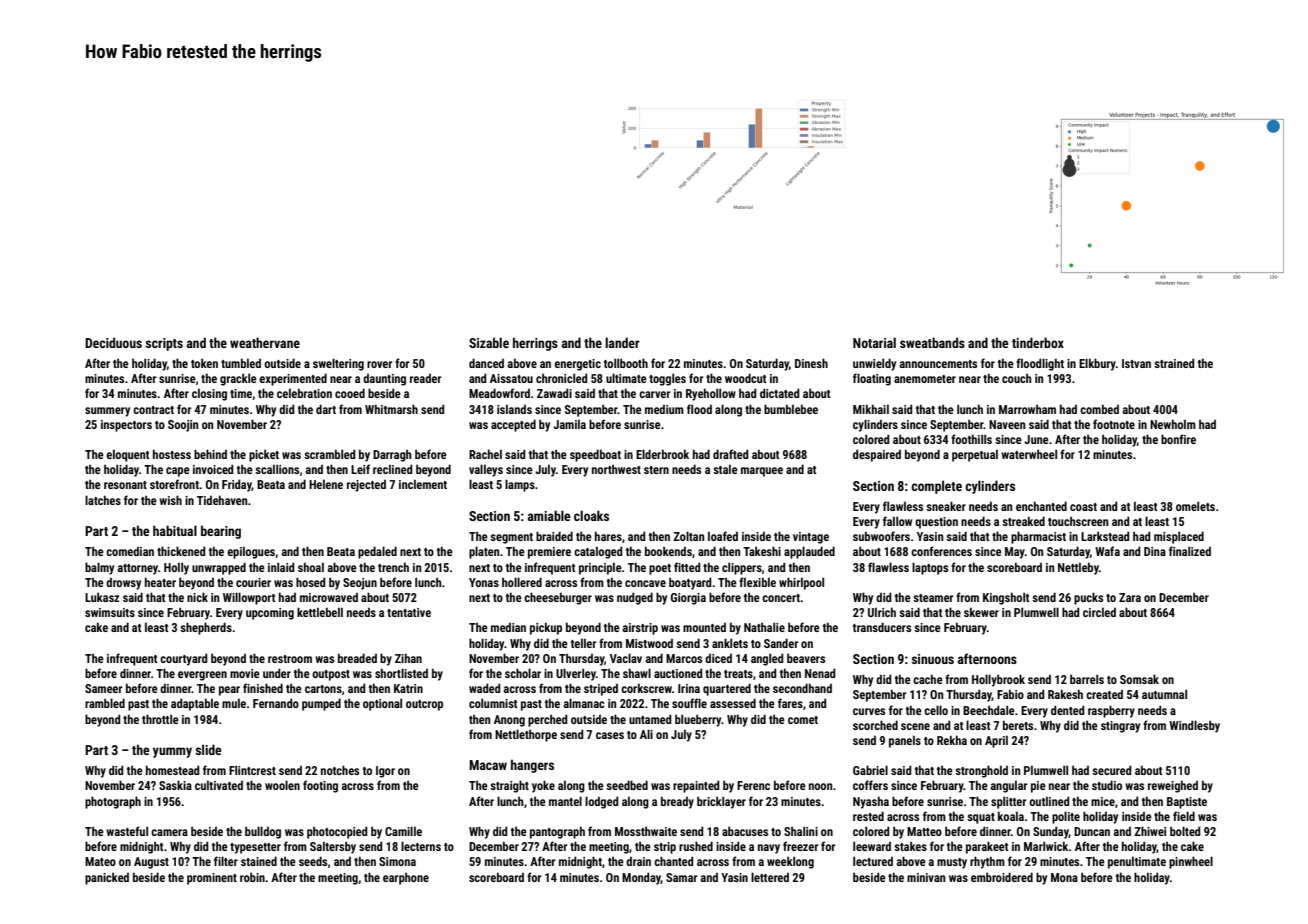  Describe the element at coordinates (110, 612) in the document. I see `swimsuits` at that location.
